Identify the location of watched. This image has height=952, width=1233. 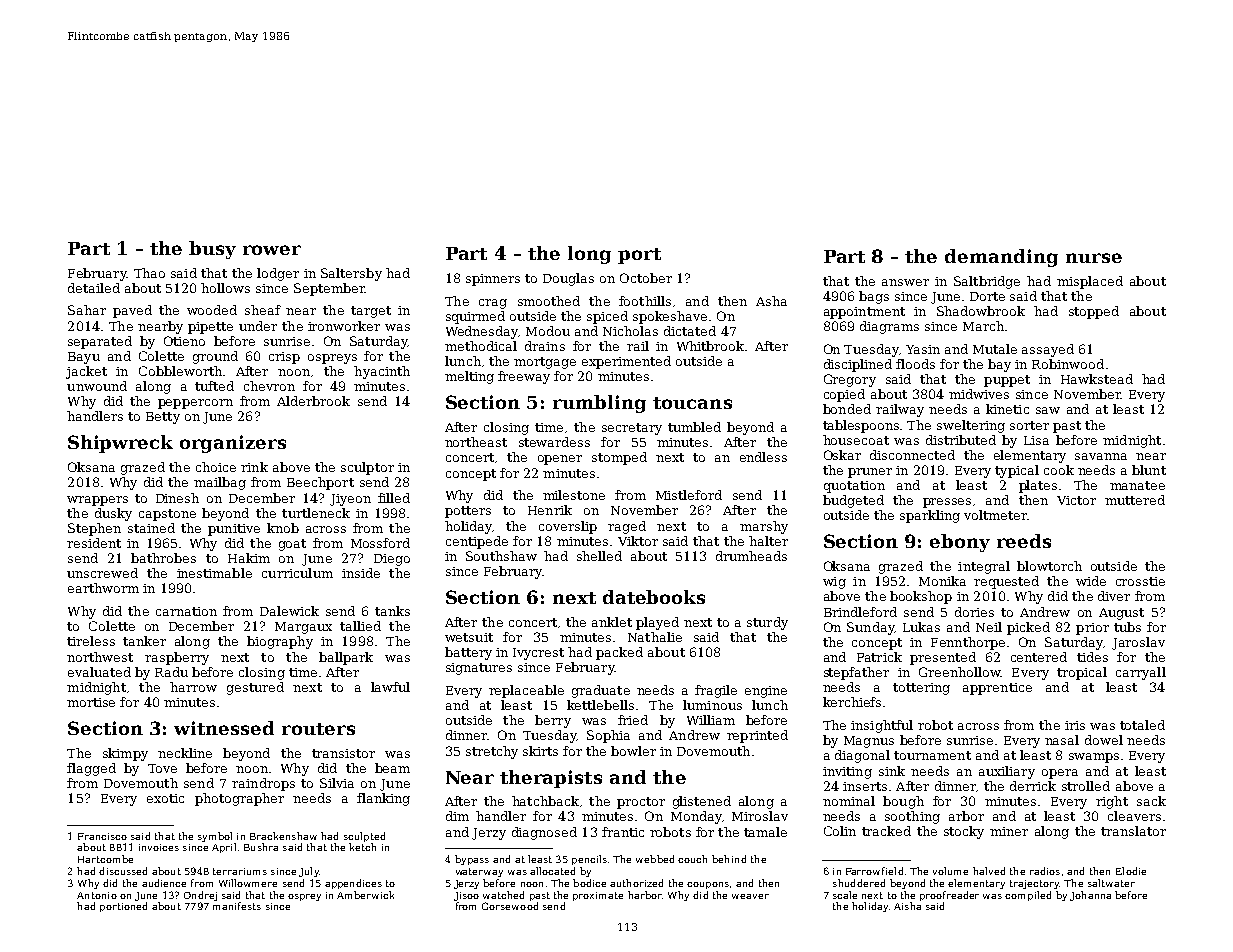
(503, 895).
